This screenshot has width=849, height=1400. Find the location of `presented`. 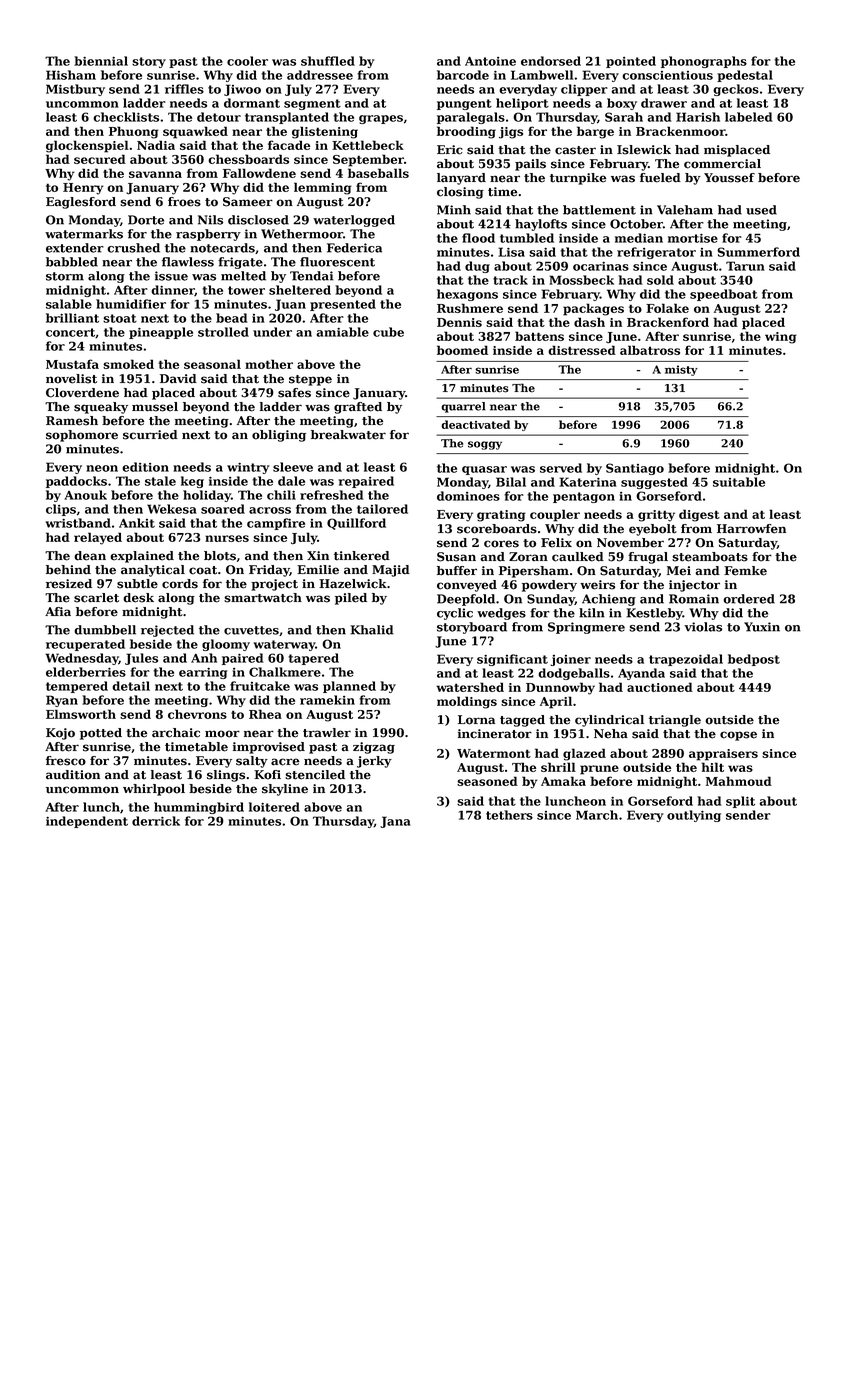

presented is located at coordinates (343, 305).
